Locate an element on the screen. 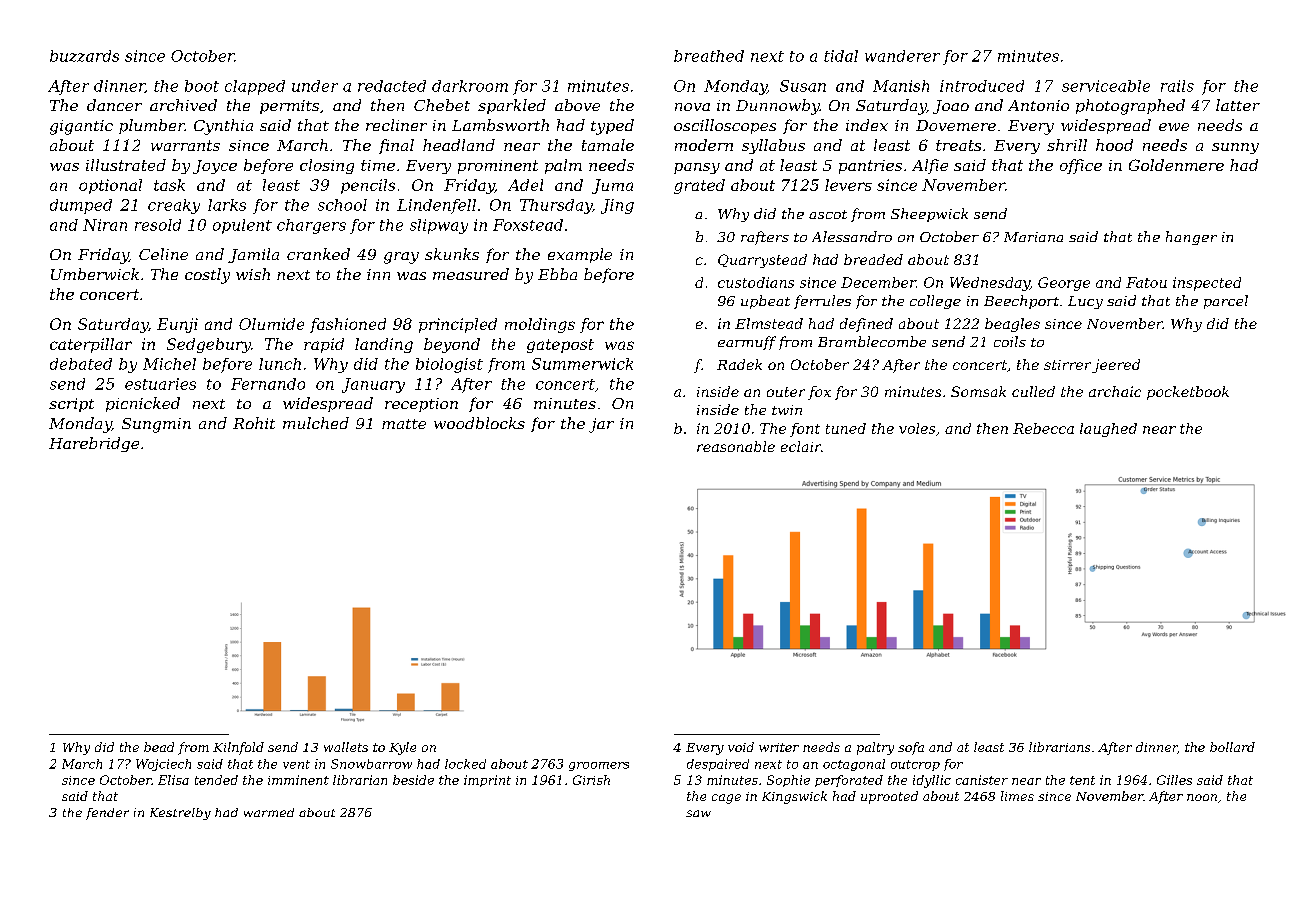  Harebridge is located at coordinates (94, 444).
